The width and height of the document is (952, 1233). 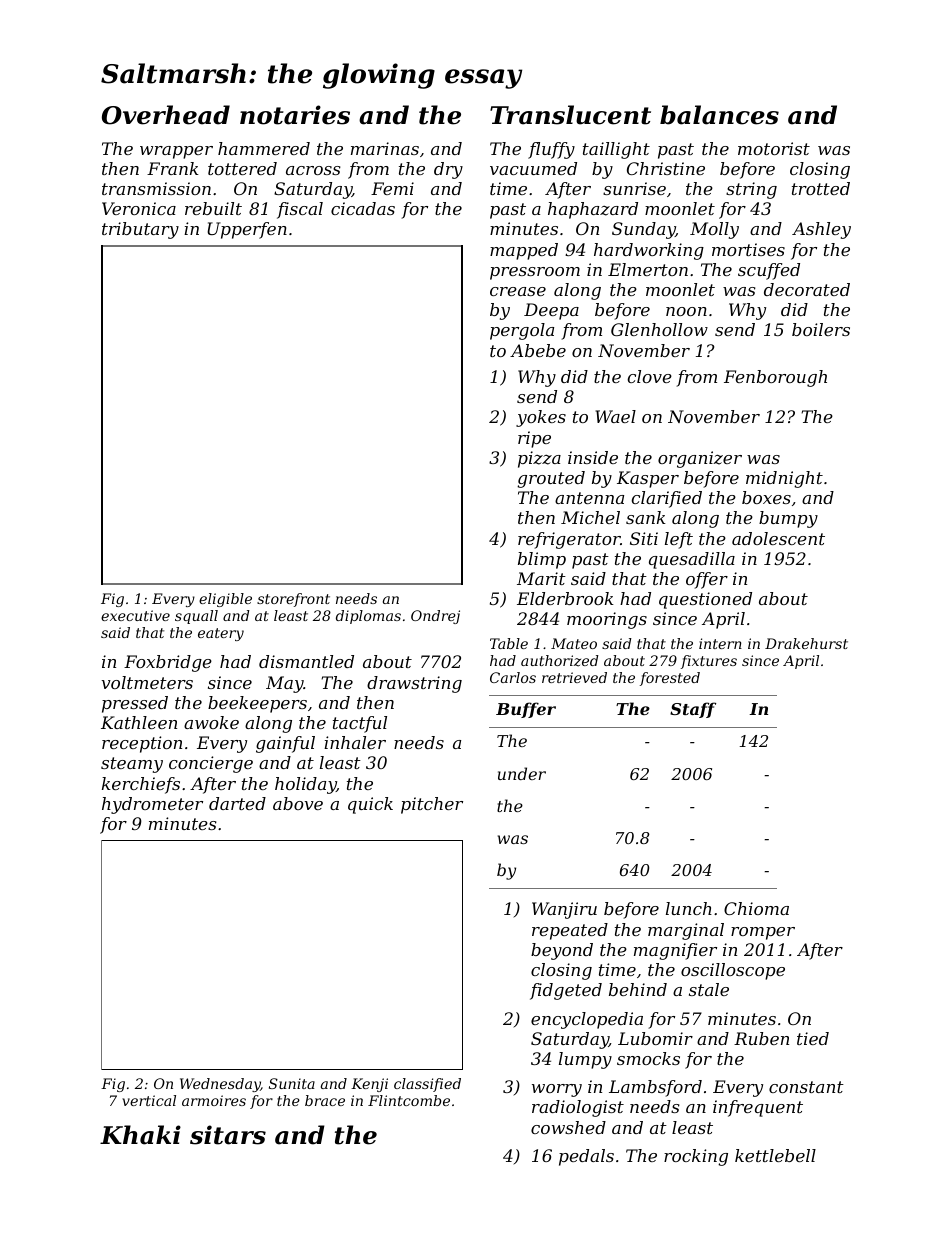 What do you see at coordinates (534, 439) in the document?
I see `ripe` at bounding box center [534, 439].
